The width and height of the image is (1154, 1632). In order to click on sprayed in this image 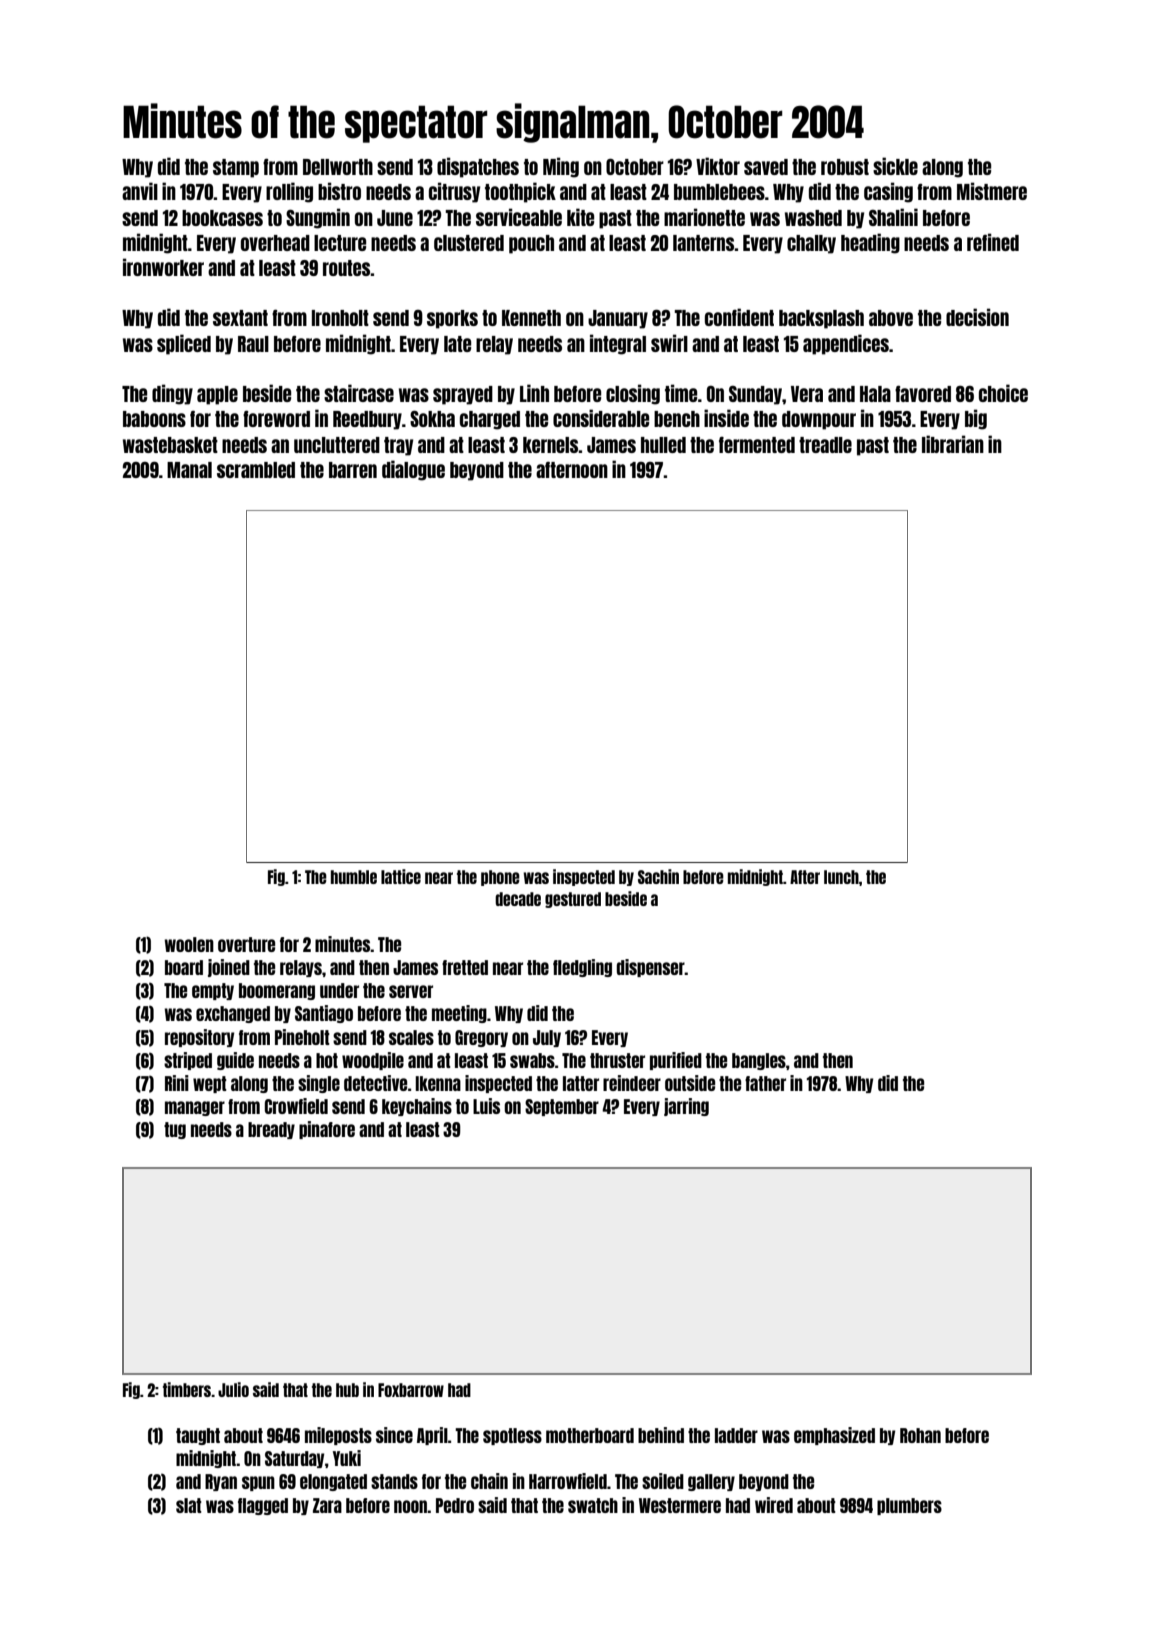, I will do `click(463, 395)`.
